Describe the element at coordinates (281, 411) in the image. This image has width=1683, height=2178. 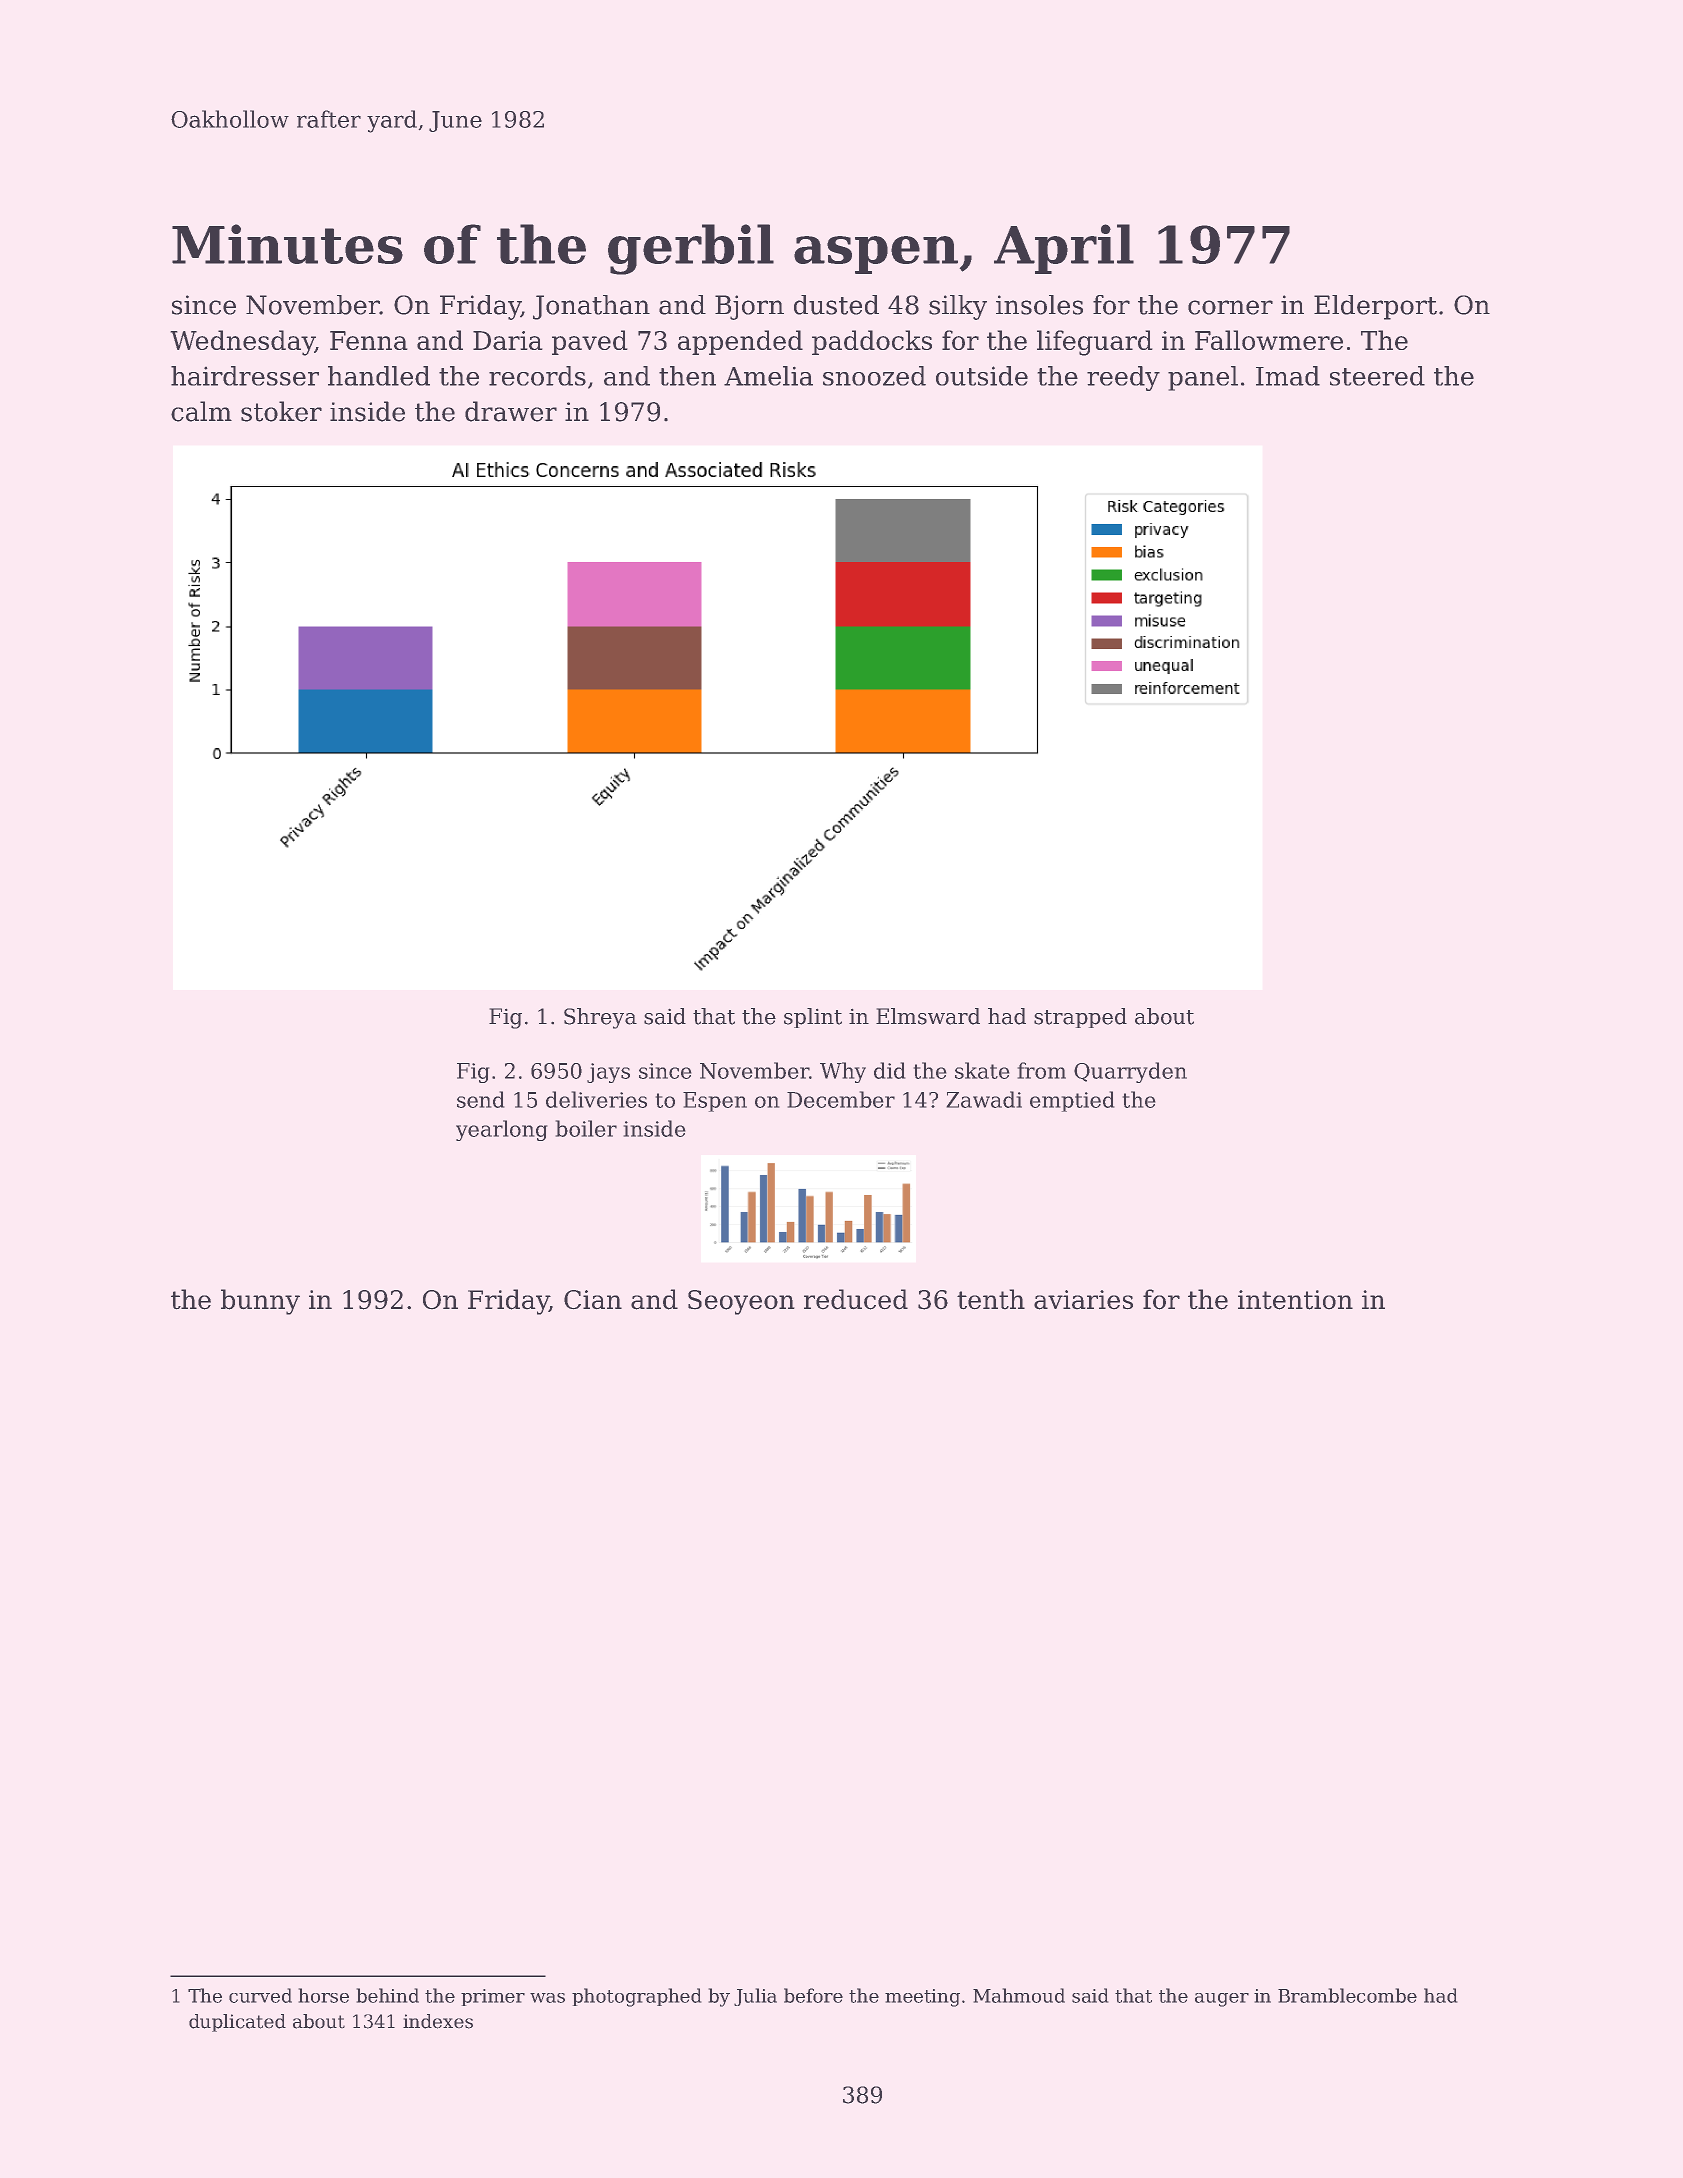
I see `stoker` at that location.
